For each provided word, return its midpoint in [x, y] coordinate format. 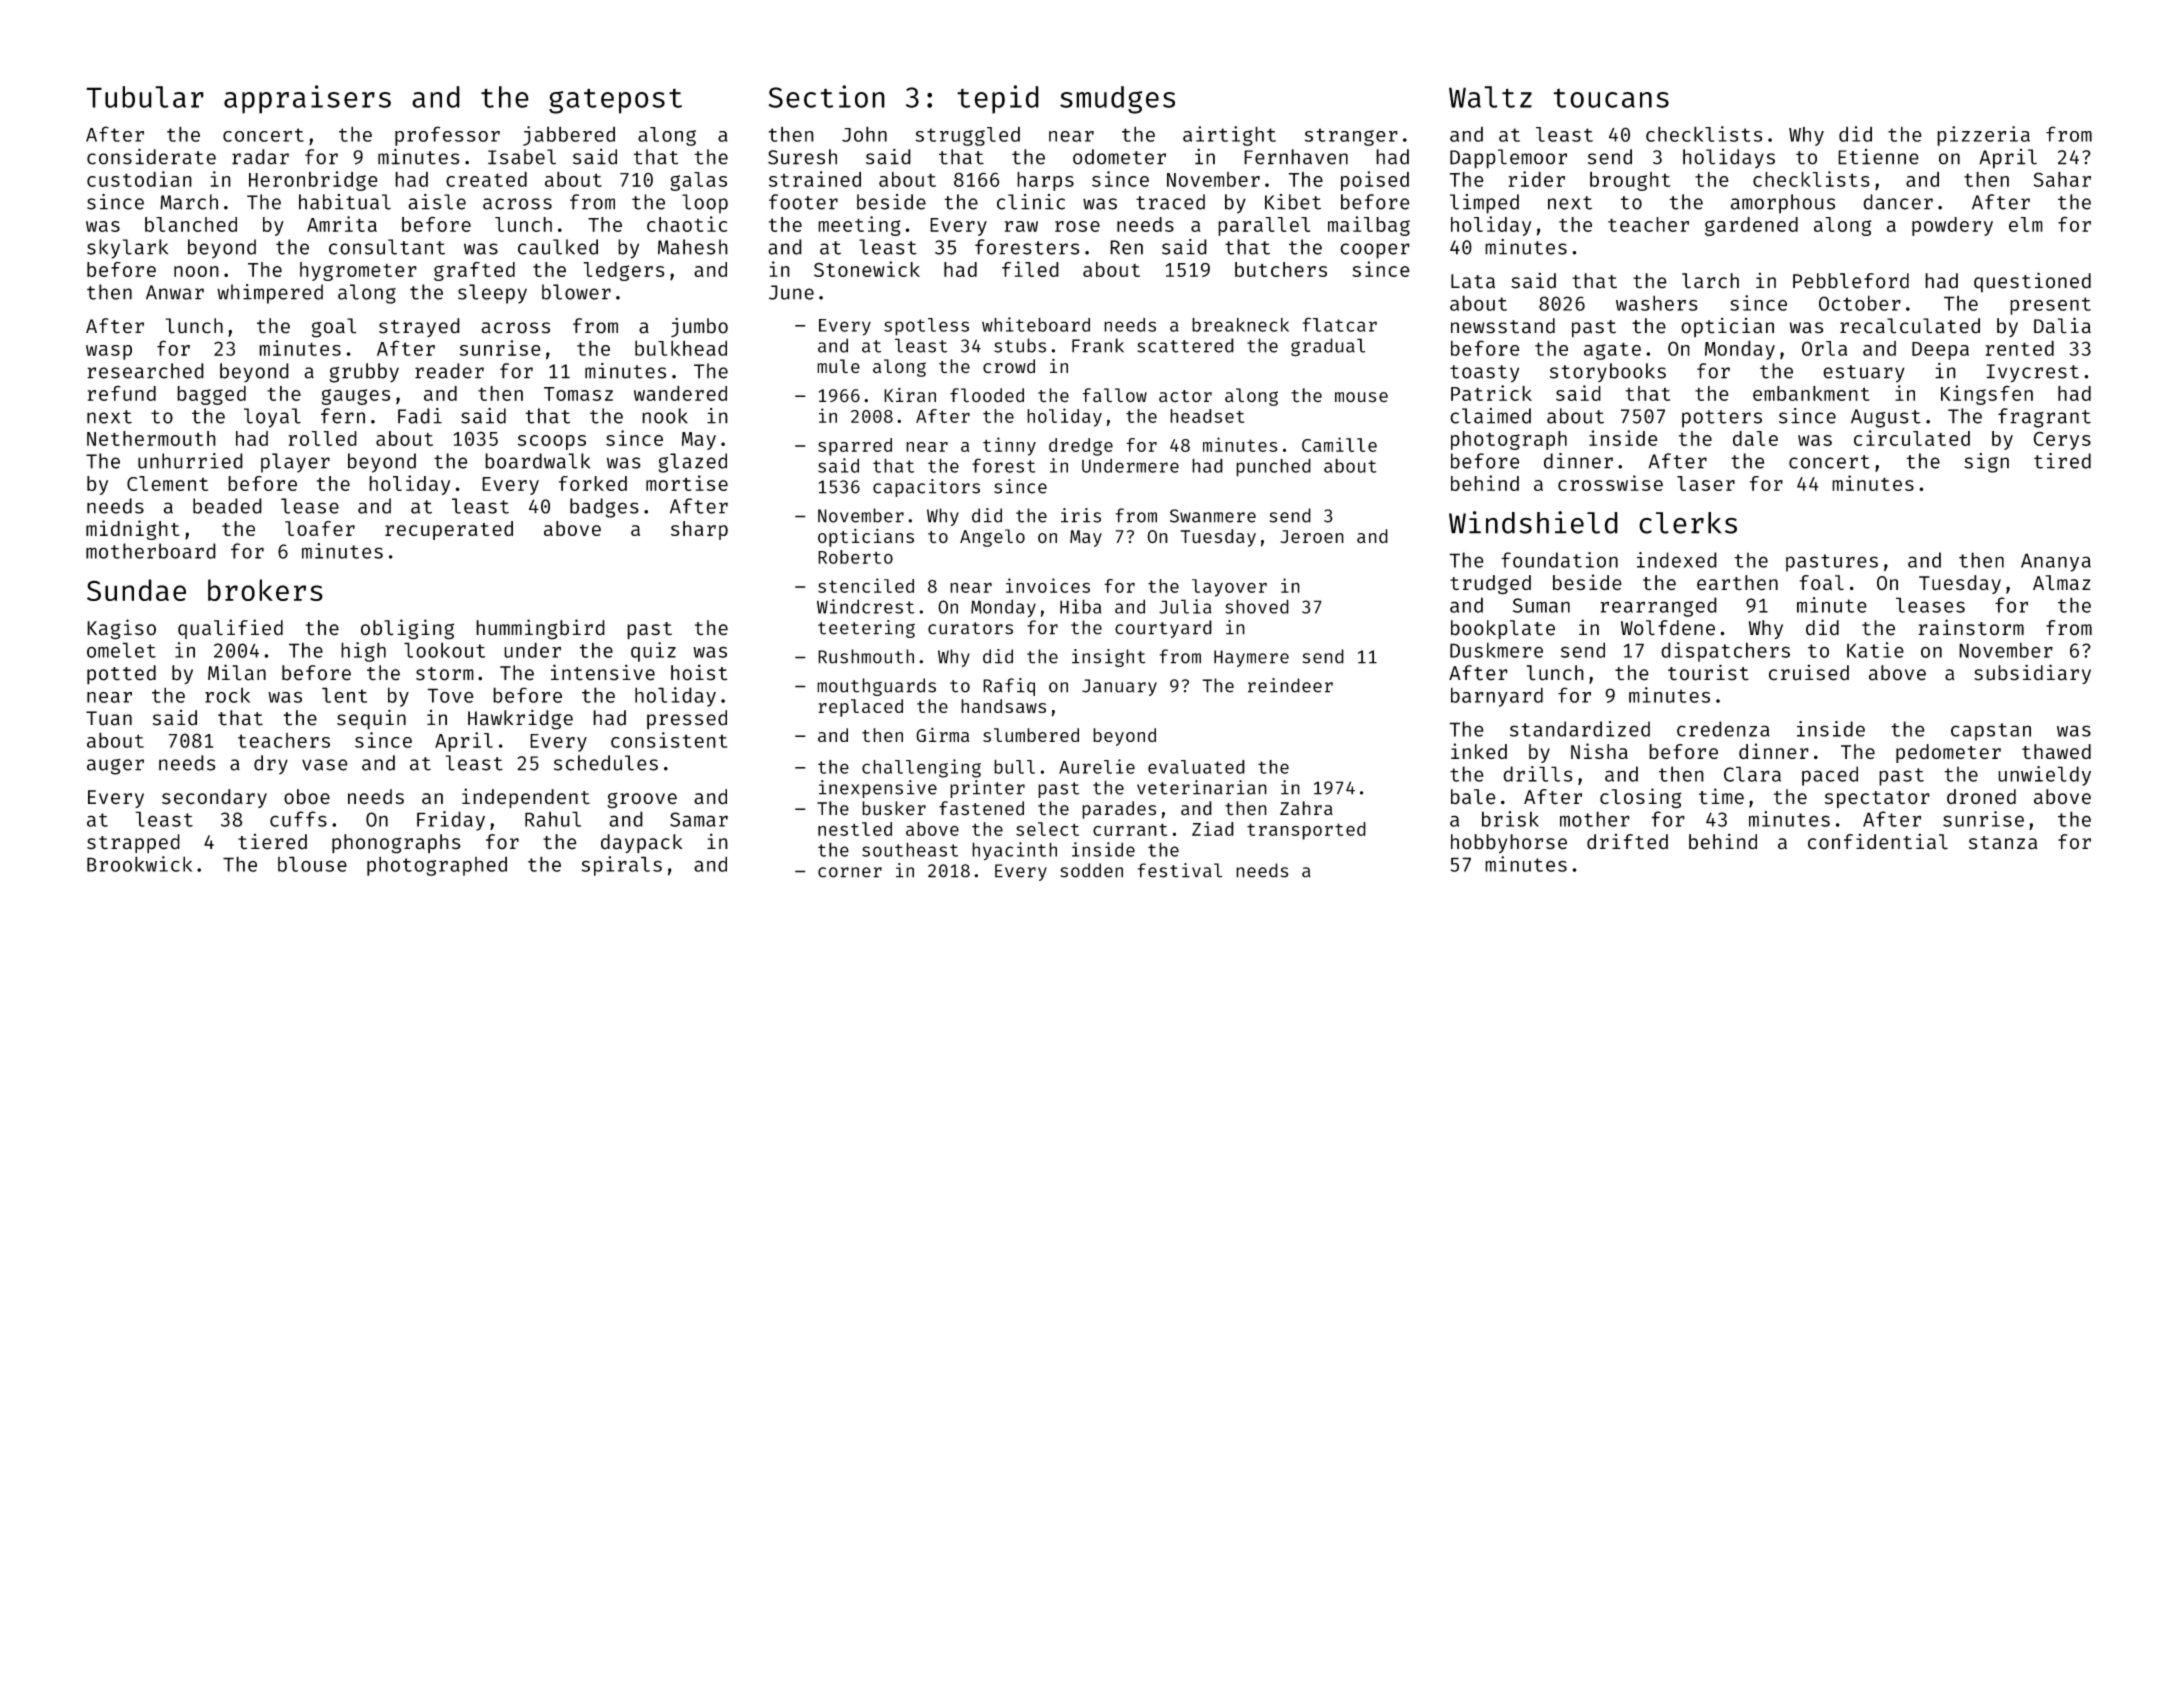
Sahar [2062, 179]
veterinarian [1202, 787]
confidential [1878, 841]
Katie [1875, 650]
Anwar [175, 292]
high [363, 652]
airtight [1229, 136]
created [486, 179]
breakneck [1240, 325]
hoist [699, 672]
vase [325, 765]
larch [1710, 281]
